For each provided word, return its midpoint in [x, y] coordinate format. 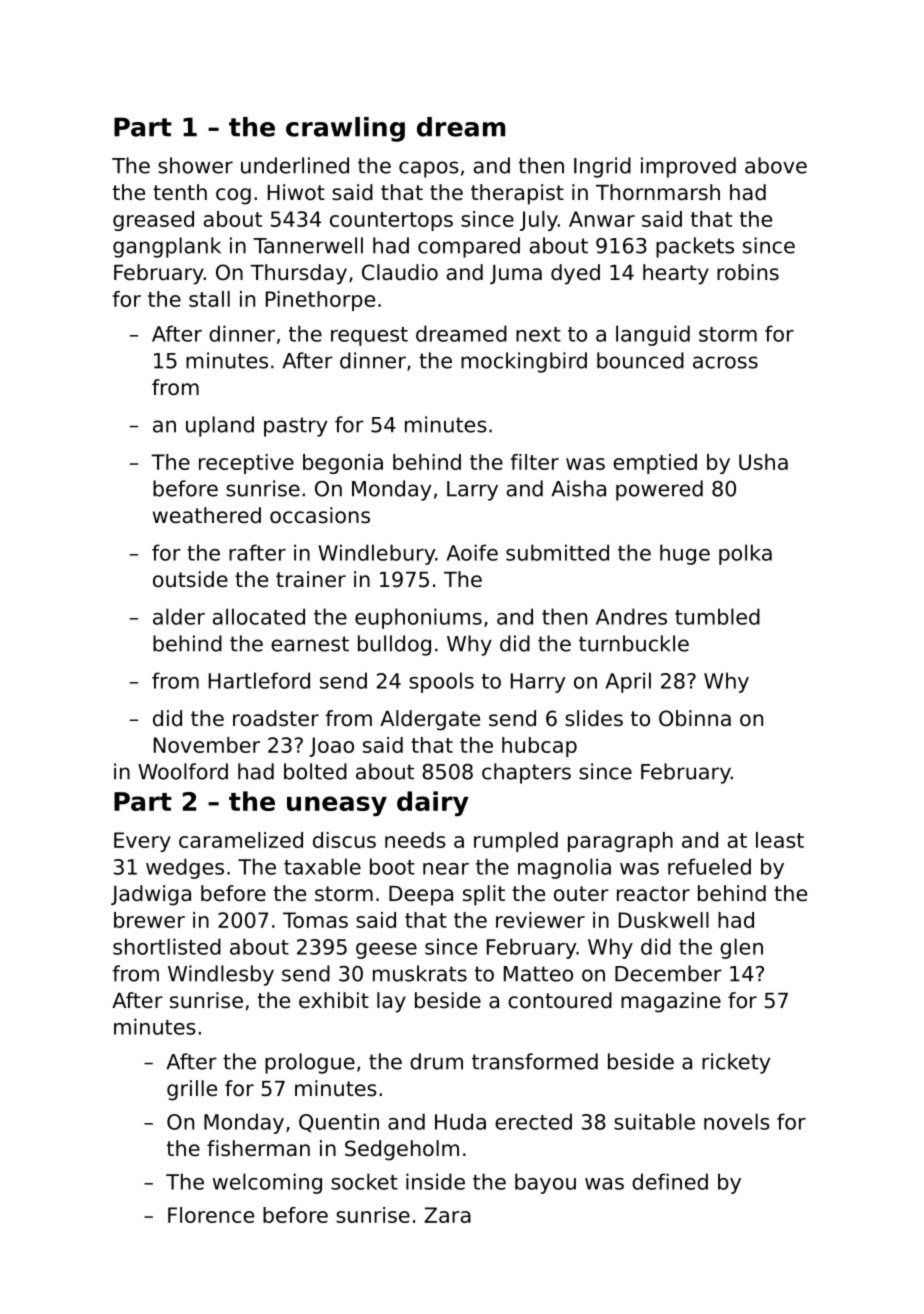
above [776, 165]
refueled [709, 866]
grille [192, 1090]
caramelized [241, 840]
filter [535, 462]
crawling [345, 129]
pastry [295, 427]
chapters [526, 773]
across [725, 362]
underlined [295, 165]
